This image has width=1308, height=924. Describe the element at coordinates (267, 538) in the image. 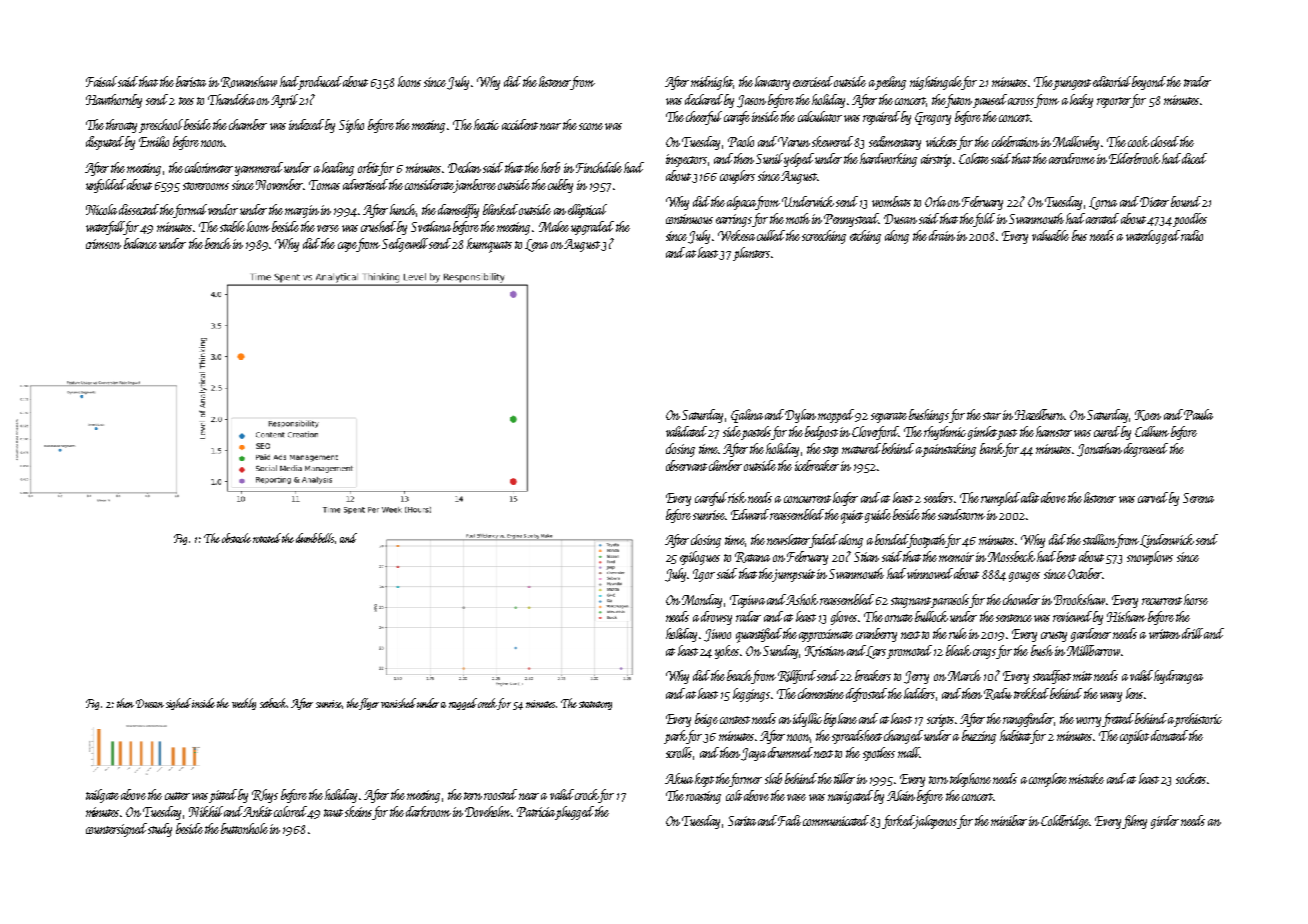

I see `rotated` at that location.
